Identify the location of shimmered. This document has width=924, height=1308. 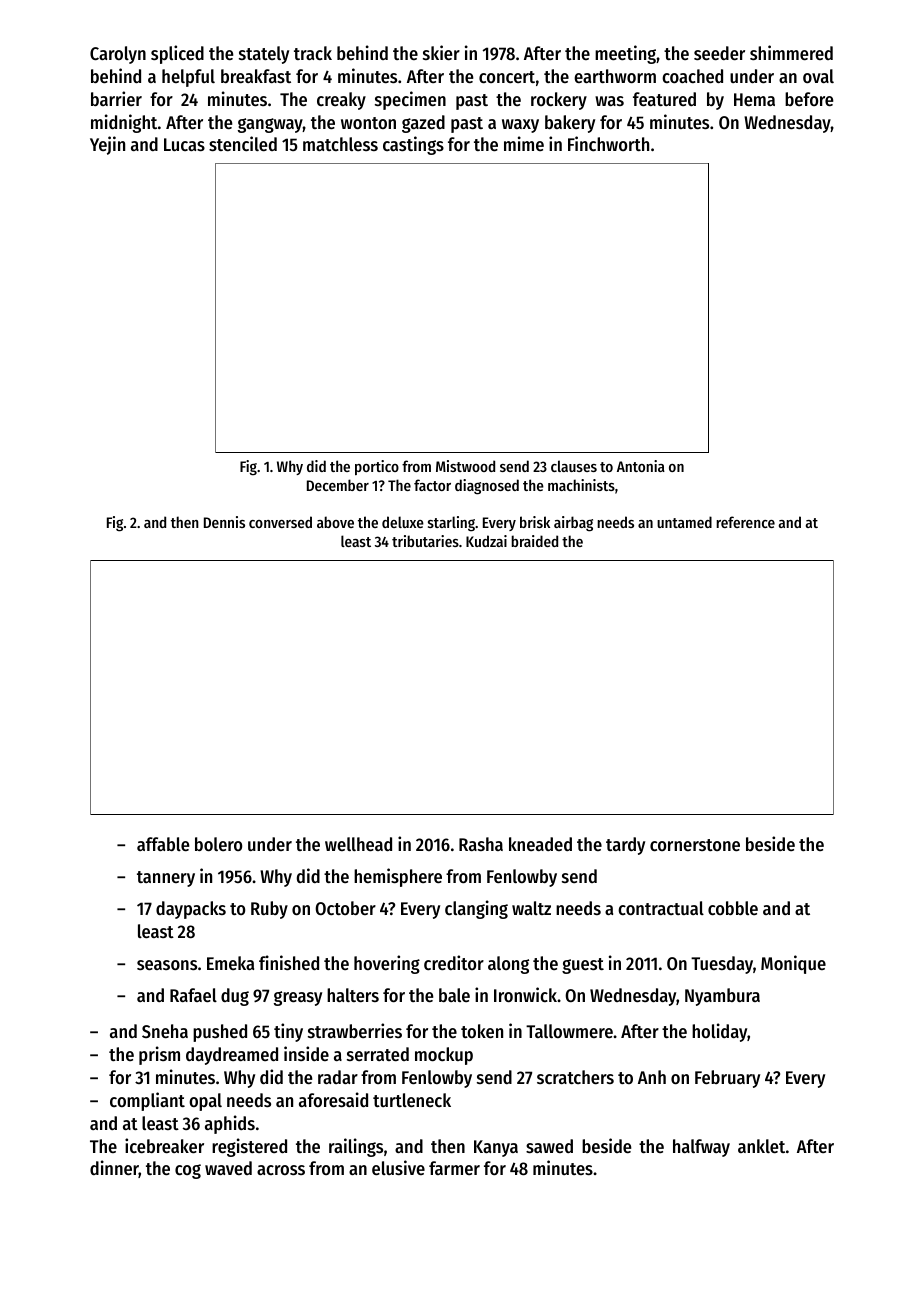
(791, 52).
